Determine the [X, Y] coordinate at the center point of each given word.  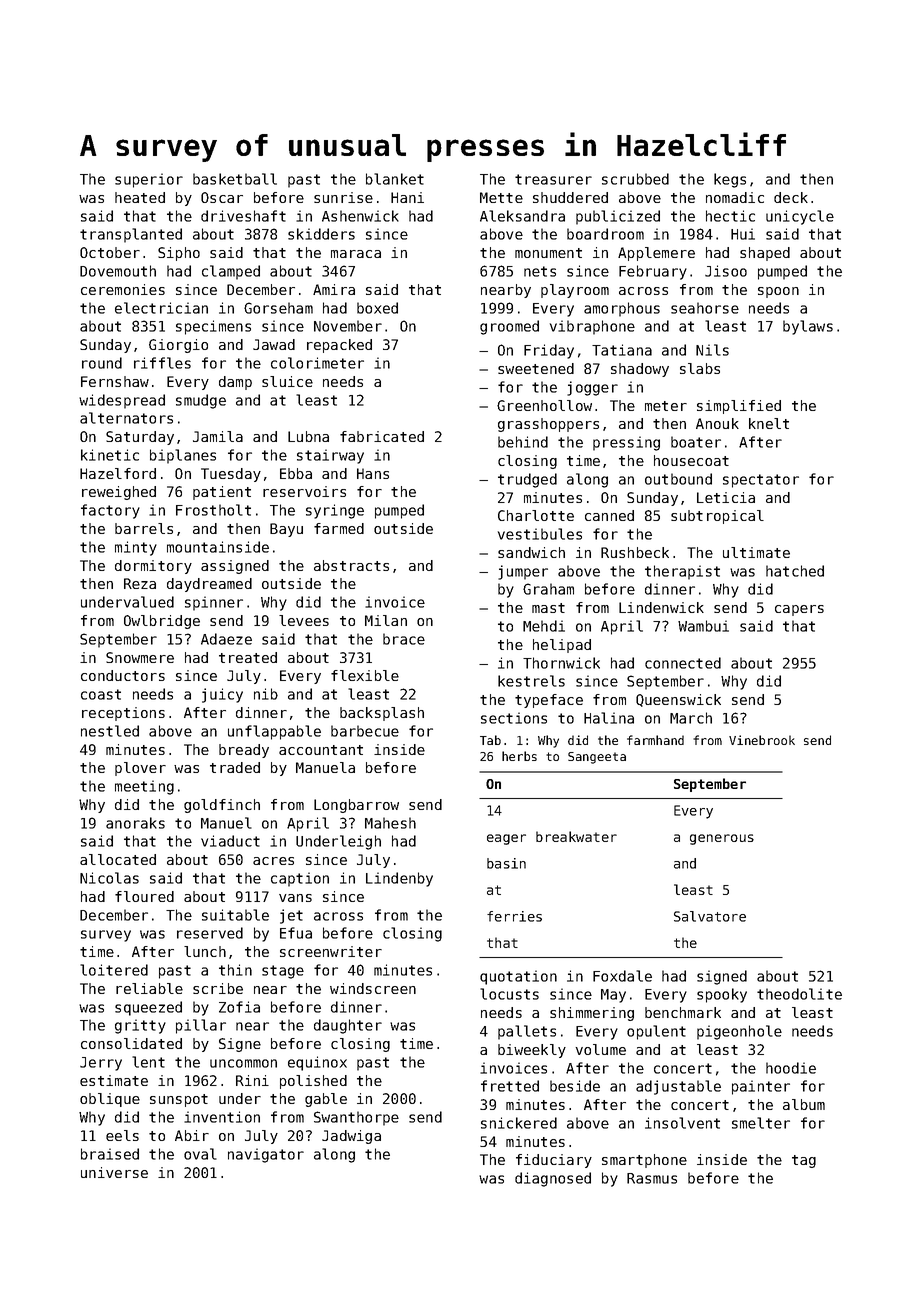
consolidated [131, 1043]
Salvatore [710, 916]
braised [110, 1154]
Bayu [286, 530]
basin [506, 863]
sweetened [536, 368]
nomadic [735, 197]
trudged [527, 480]
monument [548, 253]
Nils [712, 350]
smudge [201, 401]
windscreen [373, 988]
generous [722, 839]
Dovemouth [118, 271]
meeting [144, 787]
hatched [795, 571]
